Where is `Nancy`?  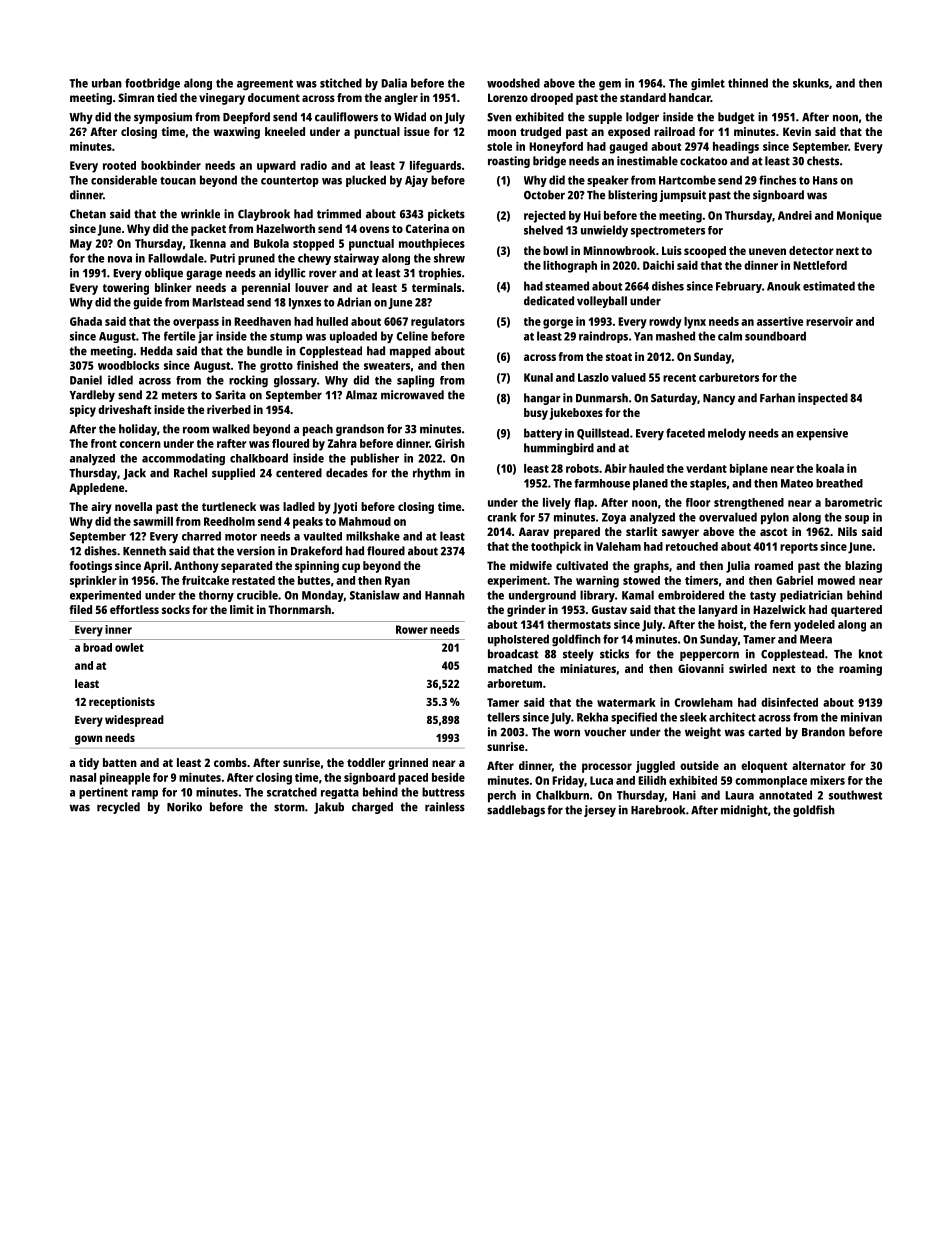
Nancy is located at coordinates (719, 399).
